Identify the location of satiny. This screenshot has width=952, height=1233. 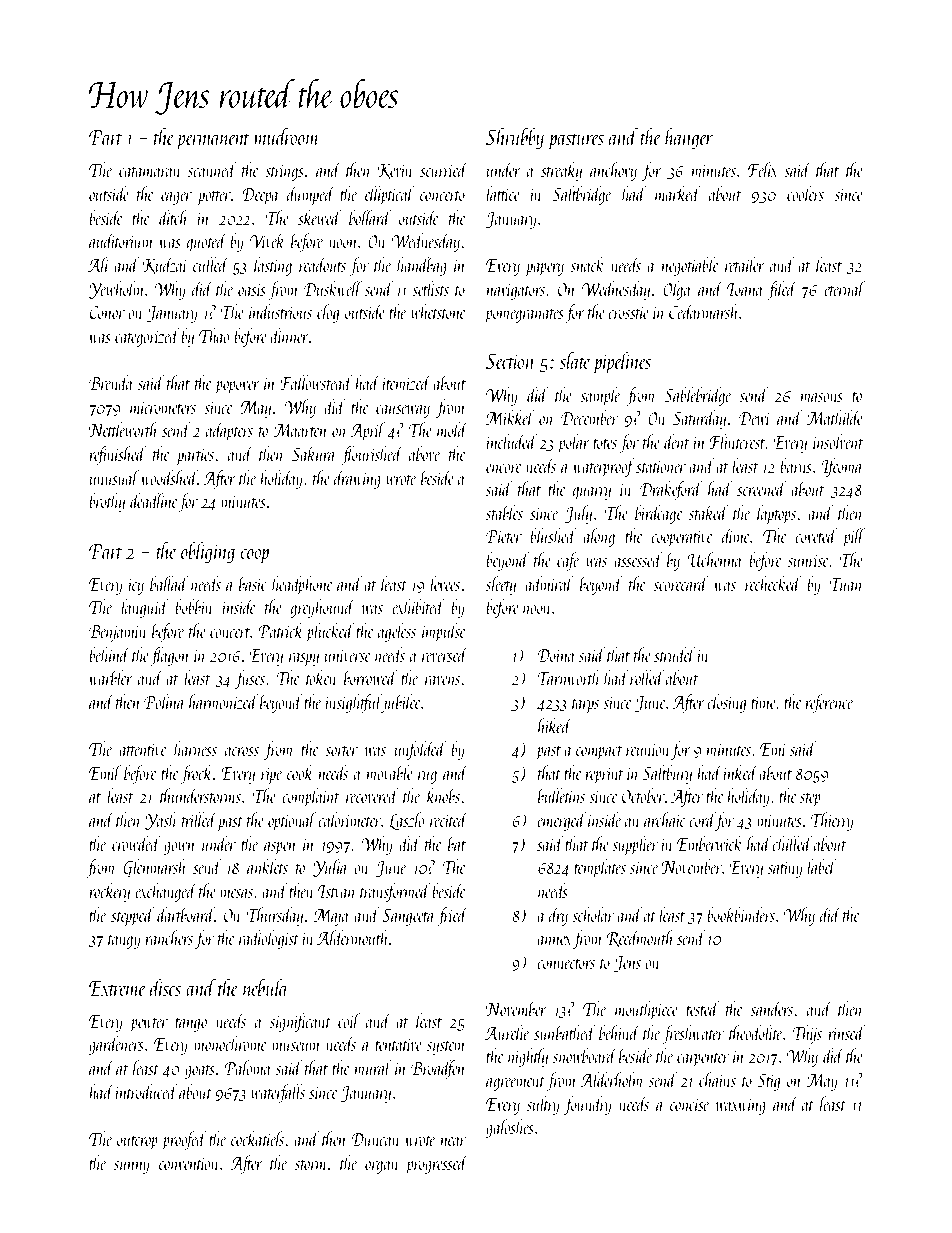
(785, 870).
